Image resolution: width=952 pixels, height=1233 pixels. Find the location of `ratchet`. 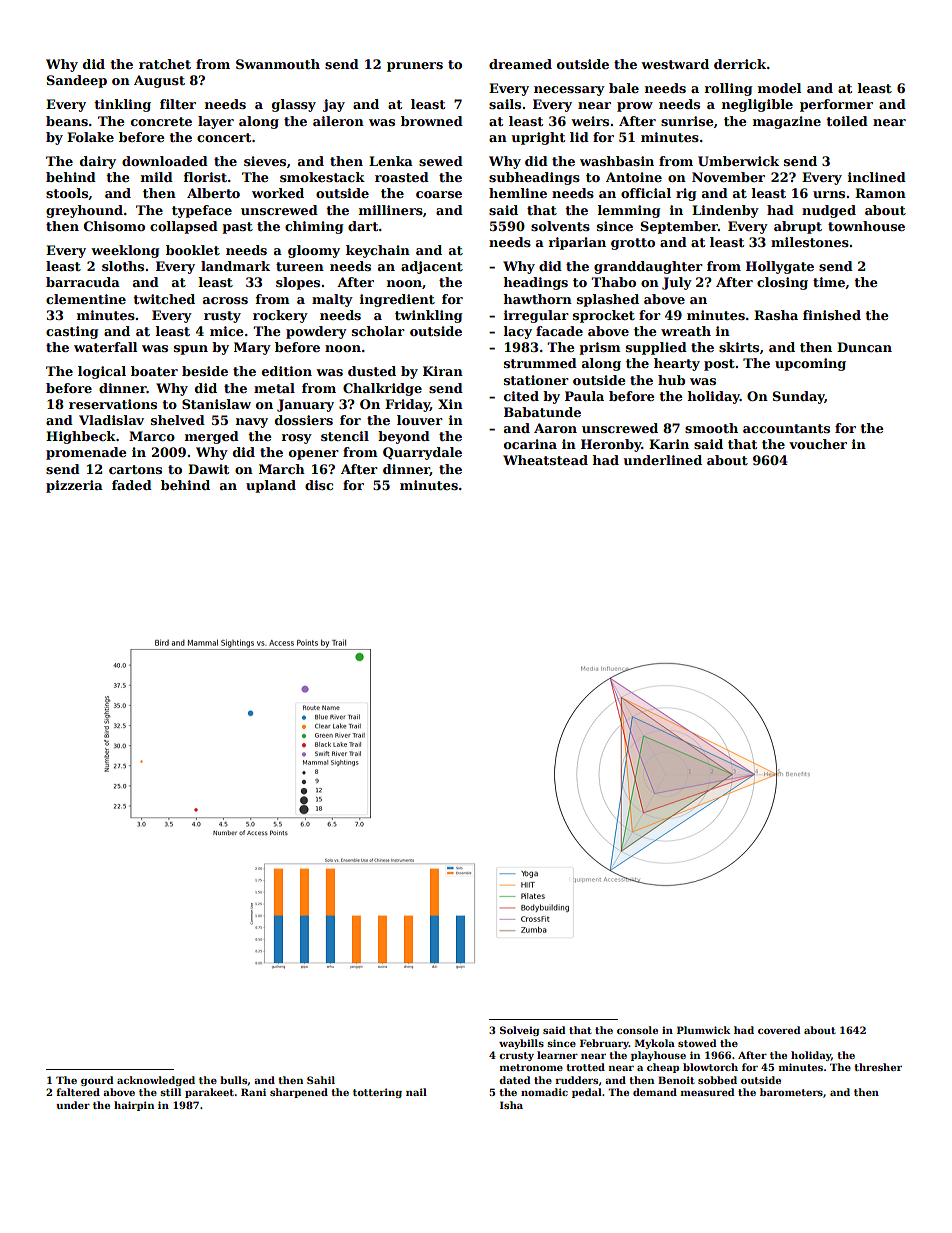

ratchet is located at coordinates (165, 64).
